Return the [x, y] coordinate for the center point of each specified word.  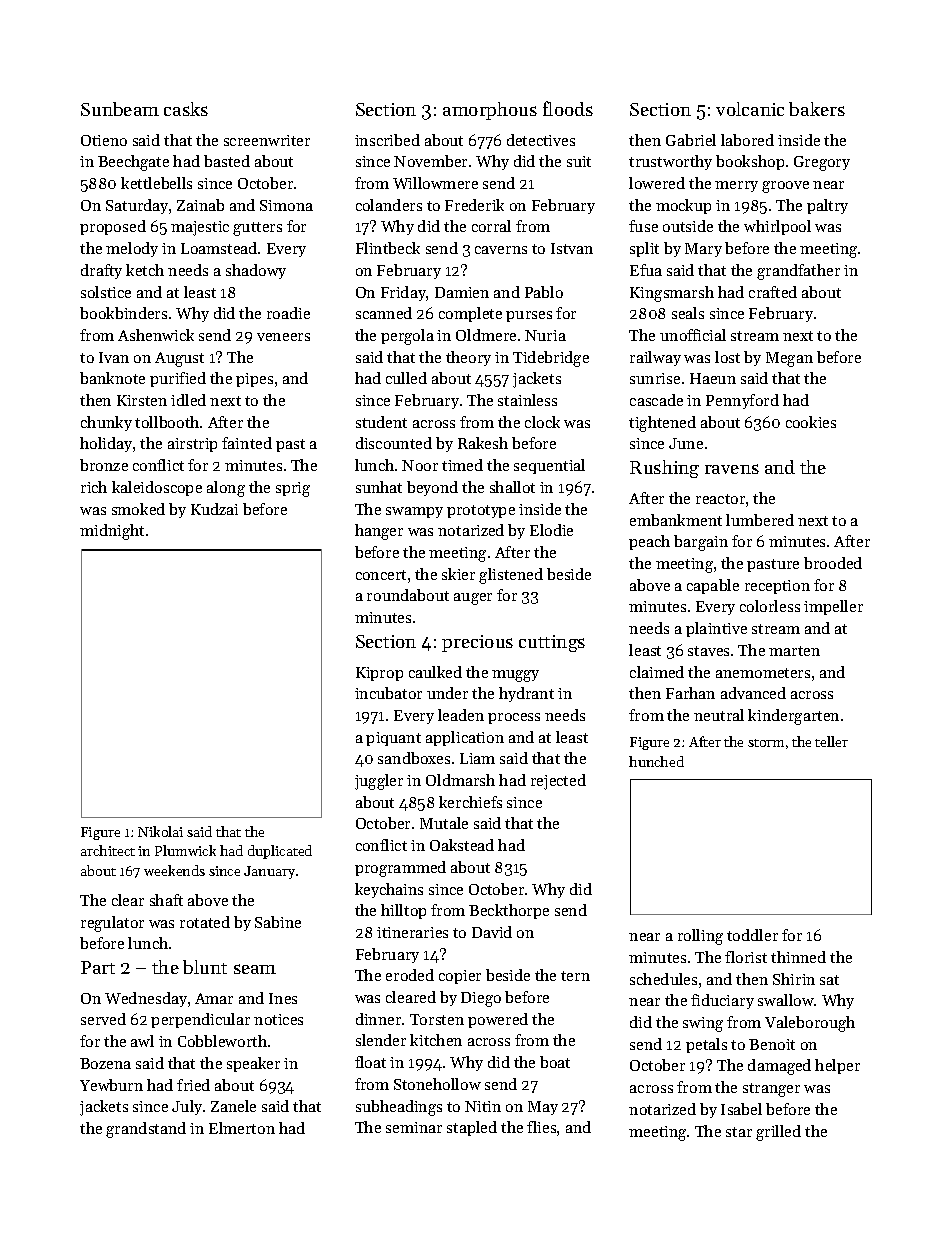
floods [568, 108]
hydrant [526, 694]
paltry [827, 206]
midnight [112, 532]
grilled [778, 1133]
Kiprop [379, 674]
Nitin [483, 1106]
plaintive [716, 629]
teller [831, 741]
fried [193, 1085]
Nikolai [160, 831]
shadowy [256, 271]
